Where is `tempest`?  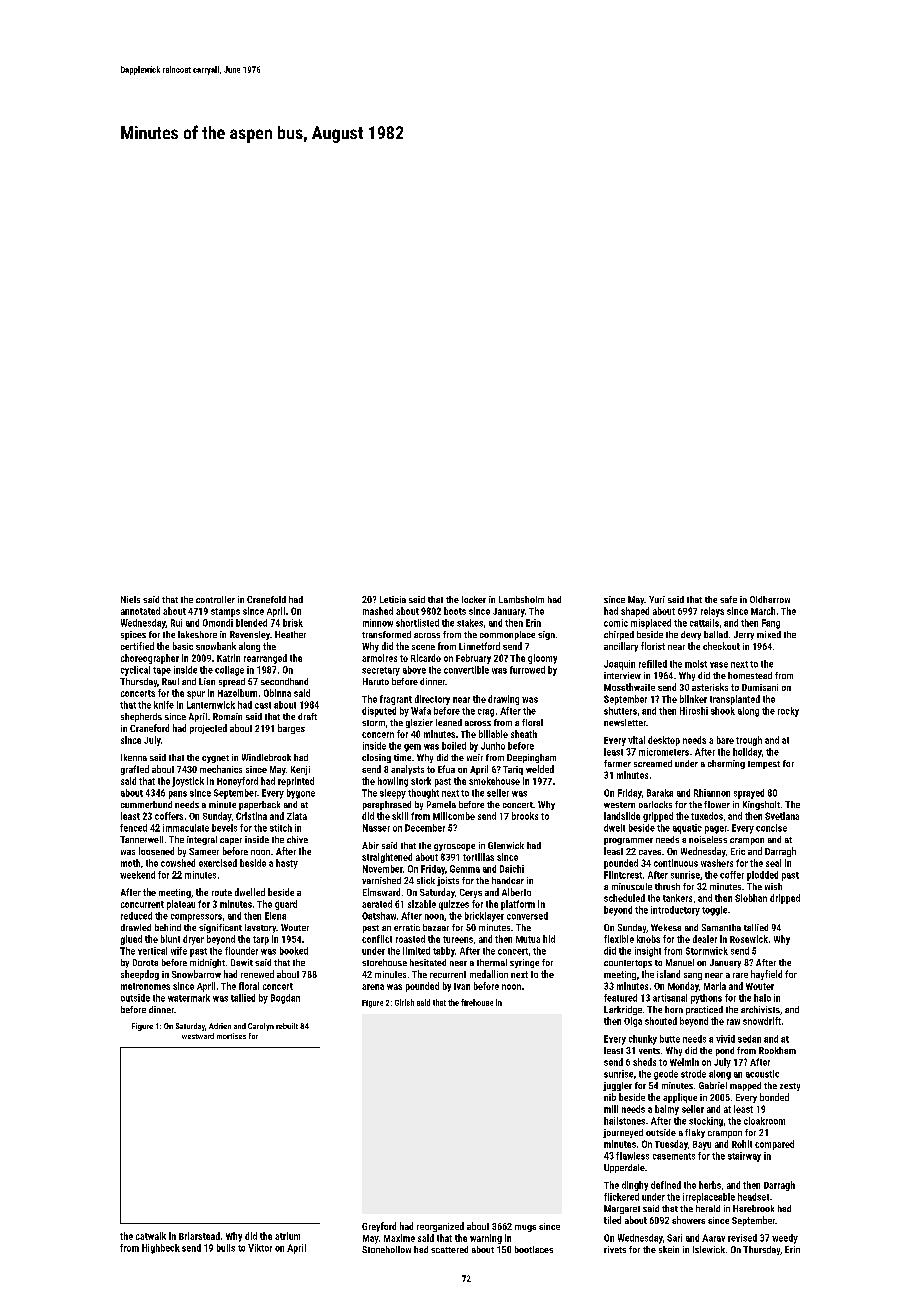 tempest is located at coordinates (764, 765).
